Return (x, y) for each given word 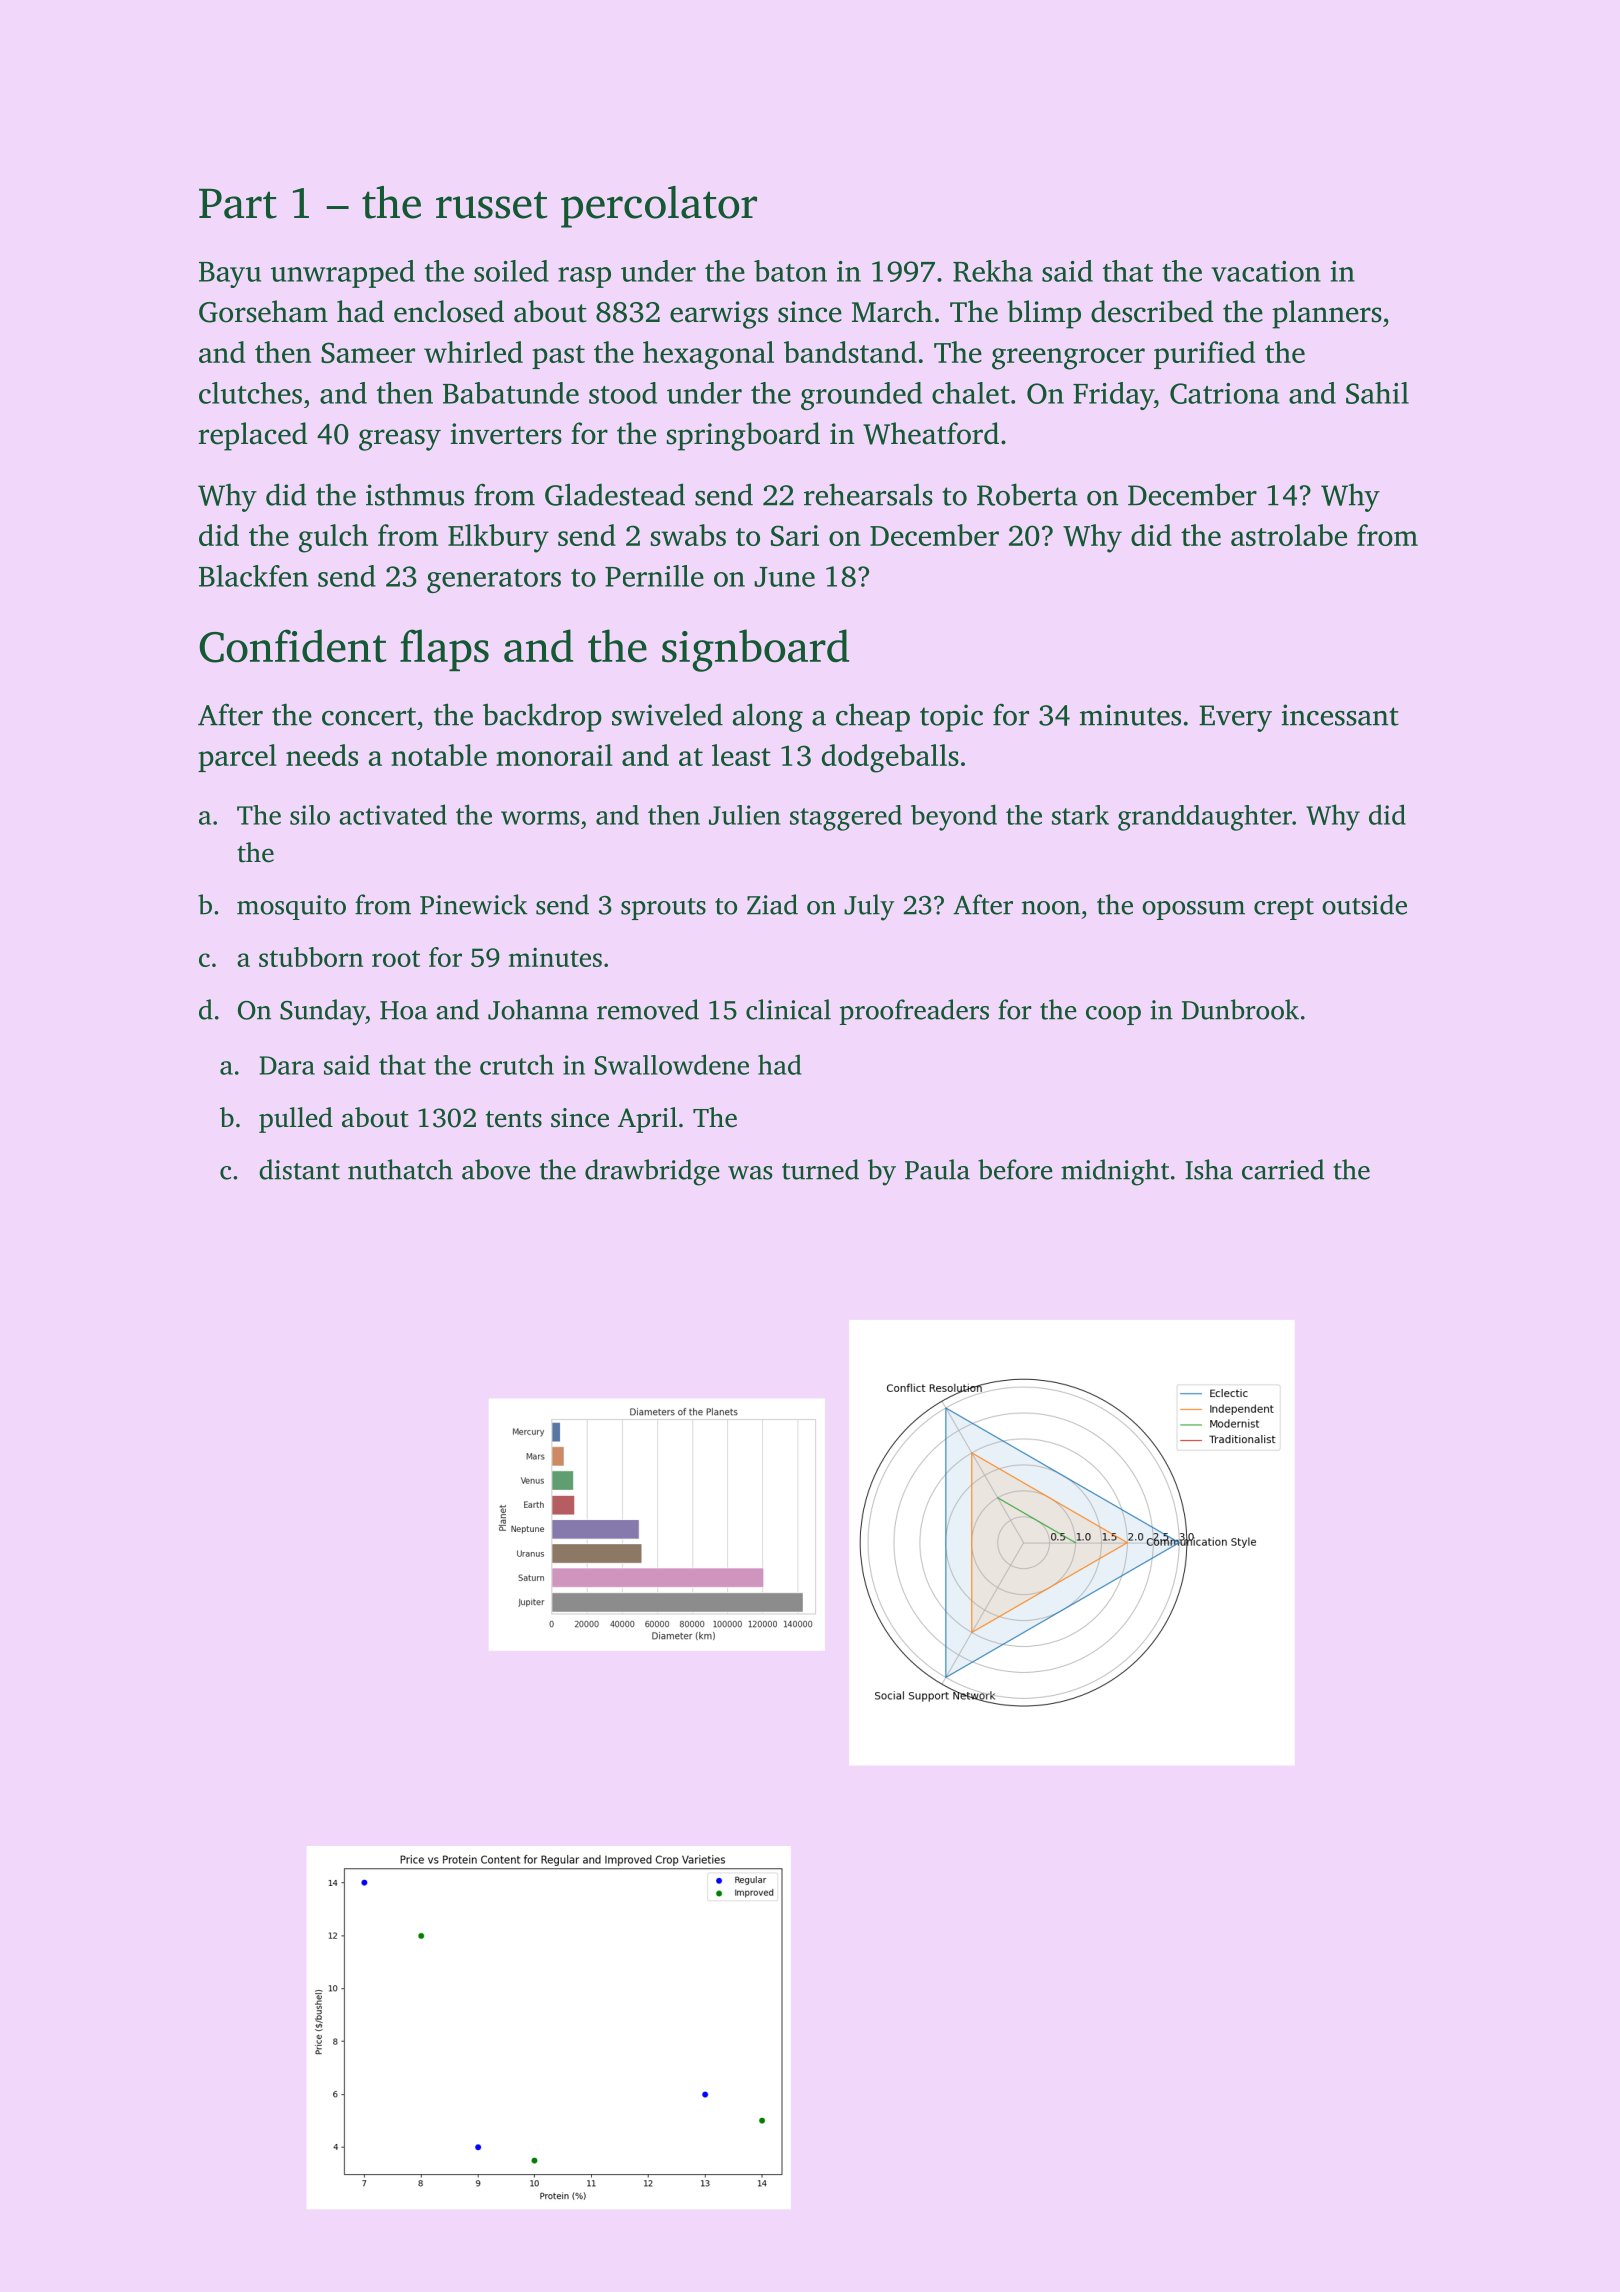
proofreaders (914, 1012)
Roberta (1027, 494)
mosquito (291, 907)
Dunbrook (1240, 1009)
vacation (1266, 271)
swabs (688, 535)
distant (299, 1169)
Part (238, 203)
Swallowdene (672, 1064)
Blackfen (253, 576)
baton (790, 271)
